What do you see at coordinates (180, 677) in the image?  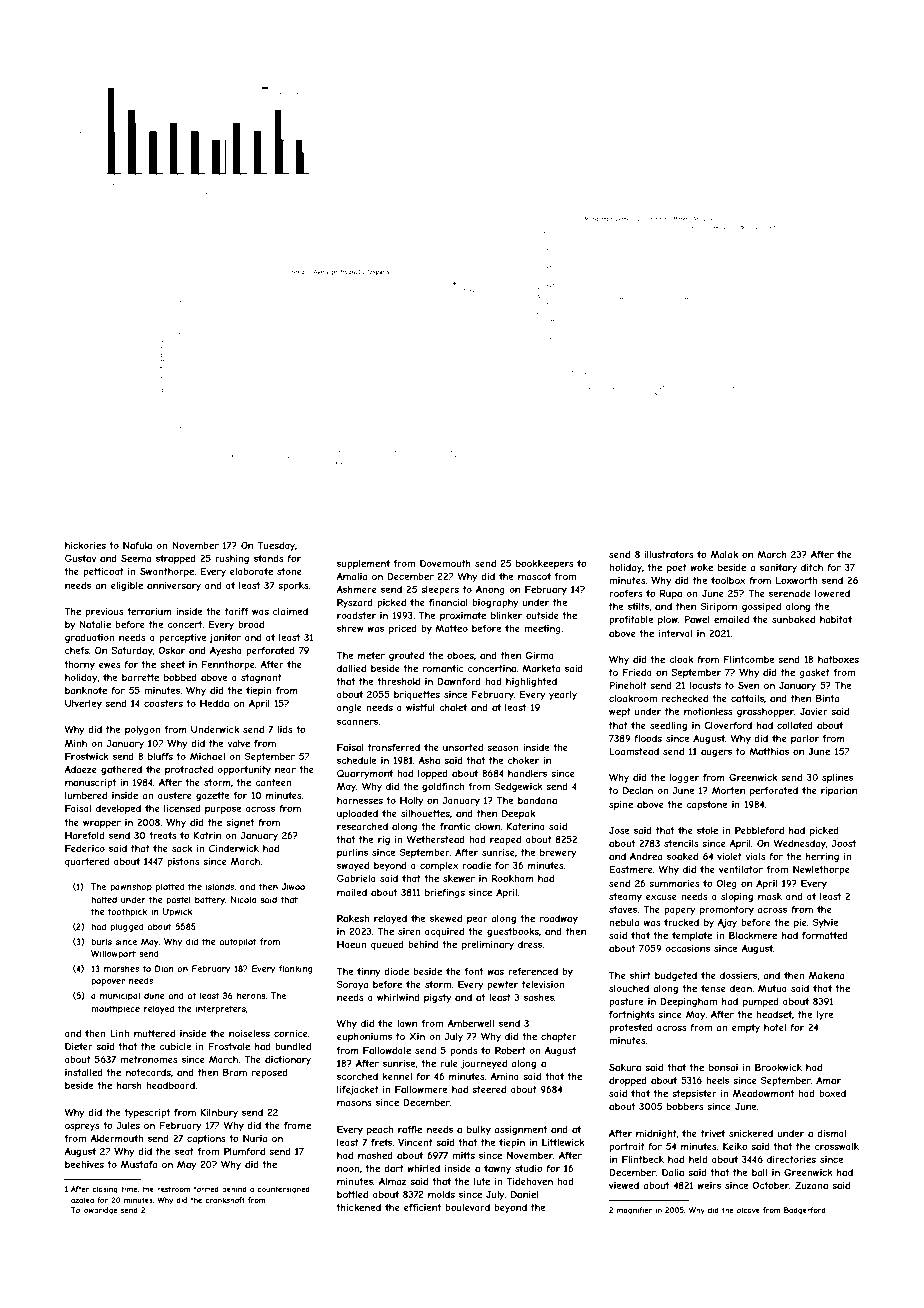 I see `bobbed` at bounding box center [180, 677].
